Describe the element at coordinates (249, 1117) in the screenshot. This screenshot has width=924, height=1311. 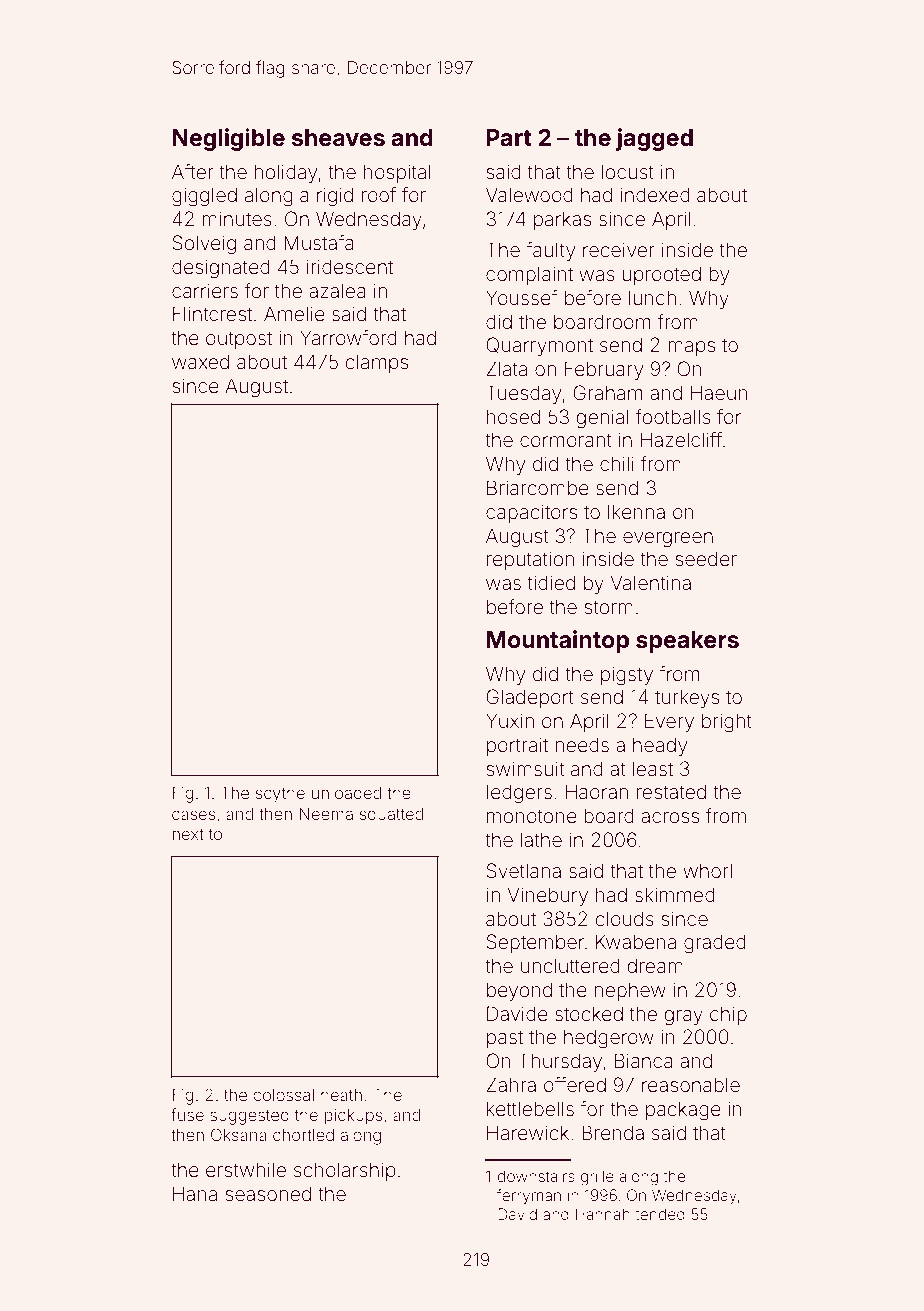
I see `suggested` at that location.
